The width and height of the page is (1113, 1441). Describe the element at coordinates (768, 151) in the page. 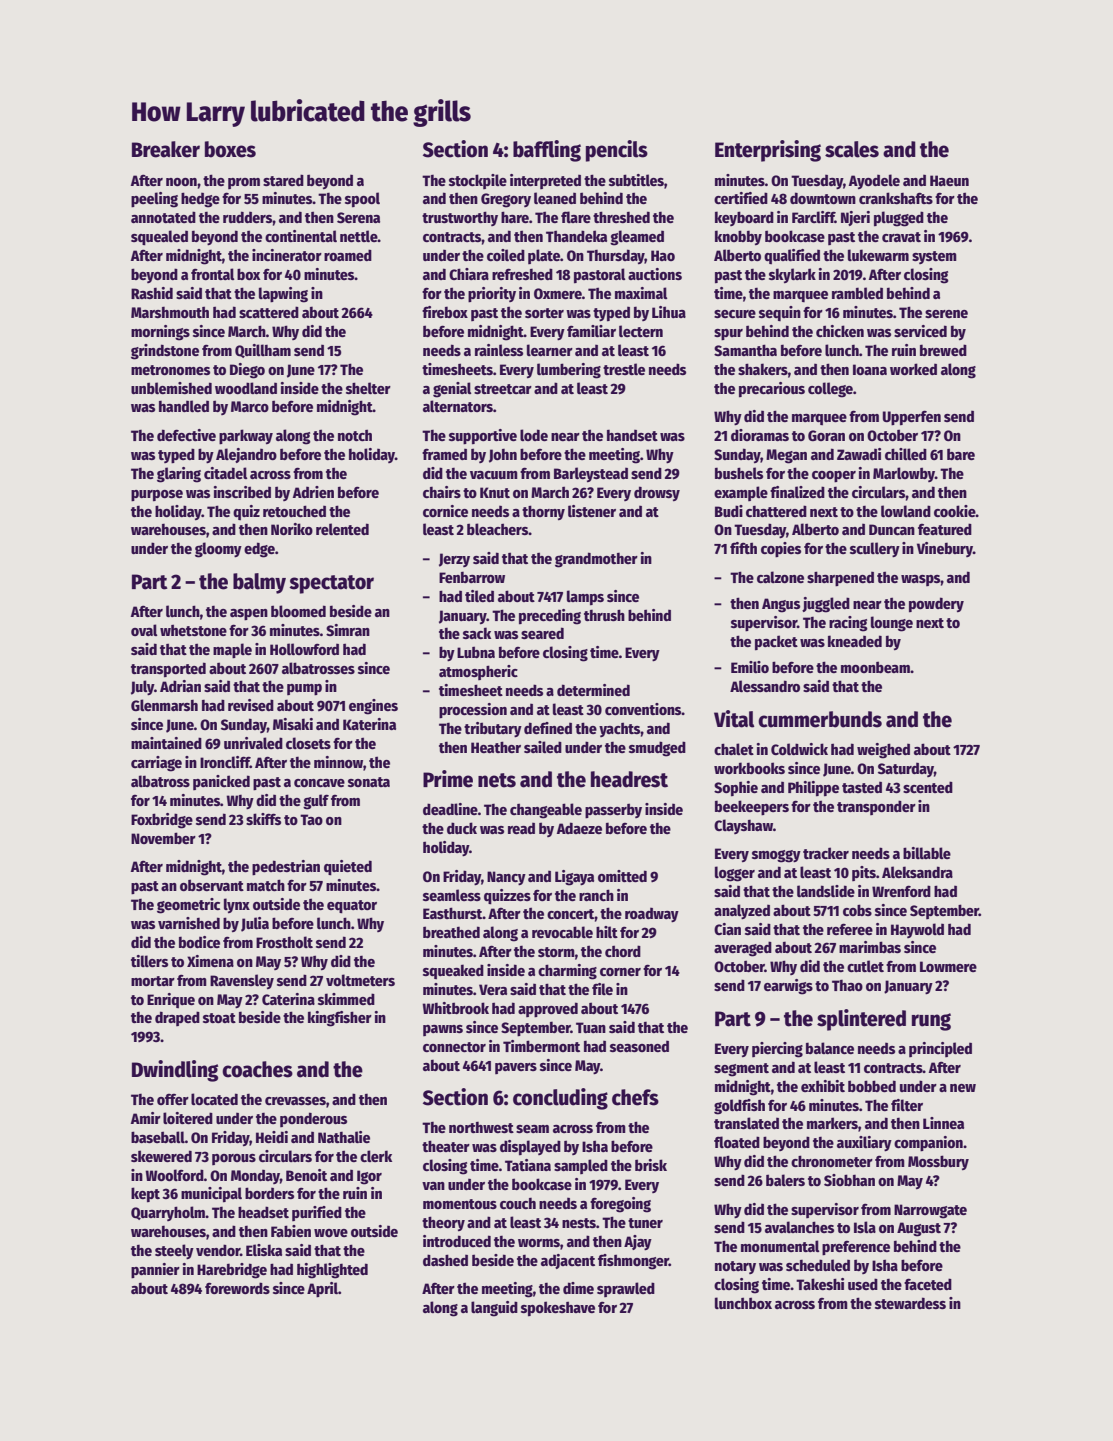

I see `Enterprising` at that location.
